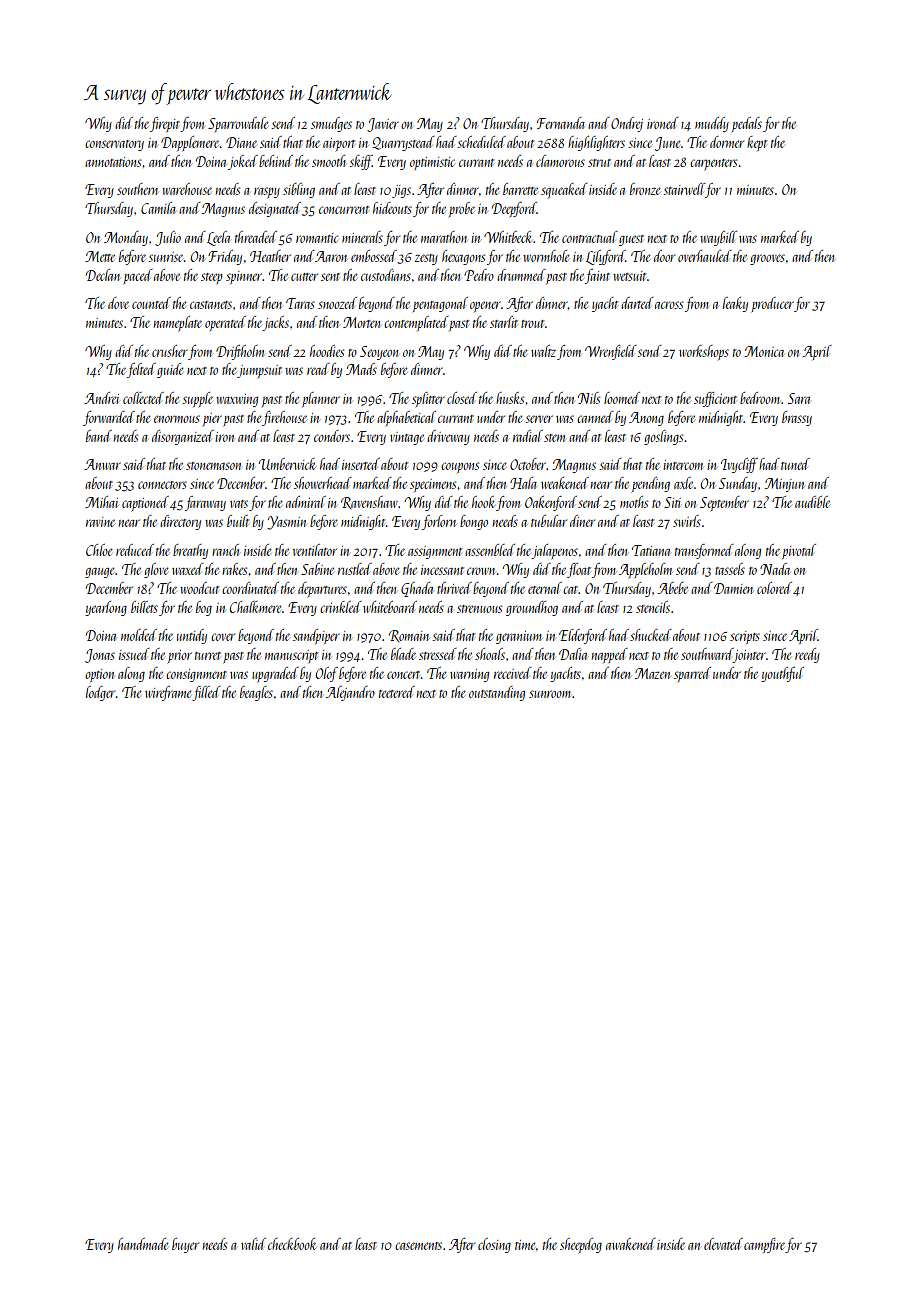 The width and height of the page is (924, 1308). I want to click on sufficient, so click(715, 399).
